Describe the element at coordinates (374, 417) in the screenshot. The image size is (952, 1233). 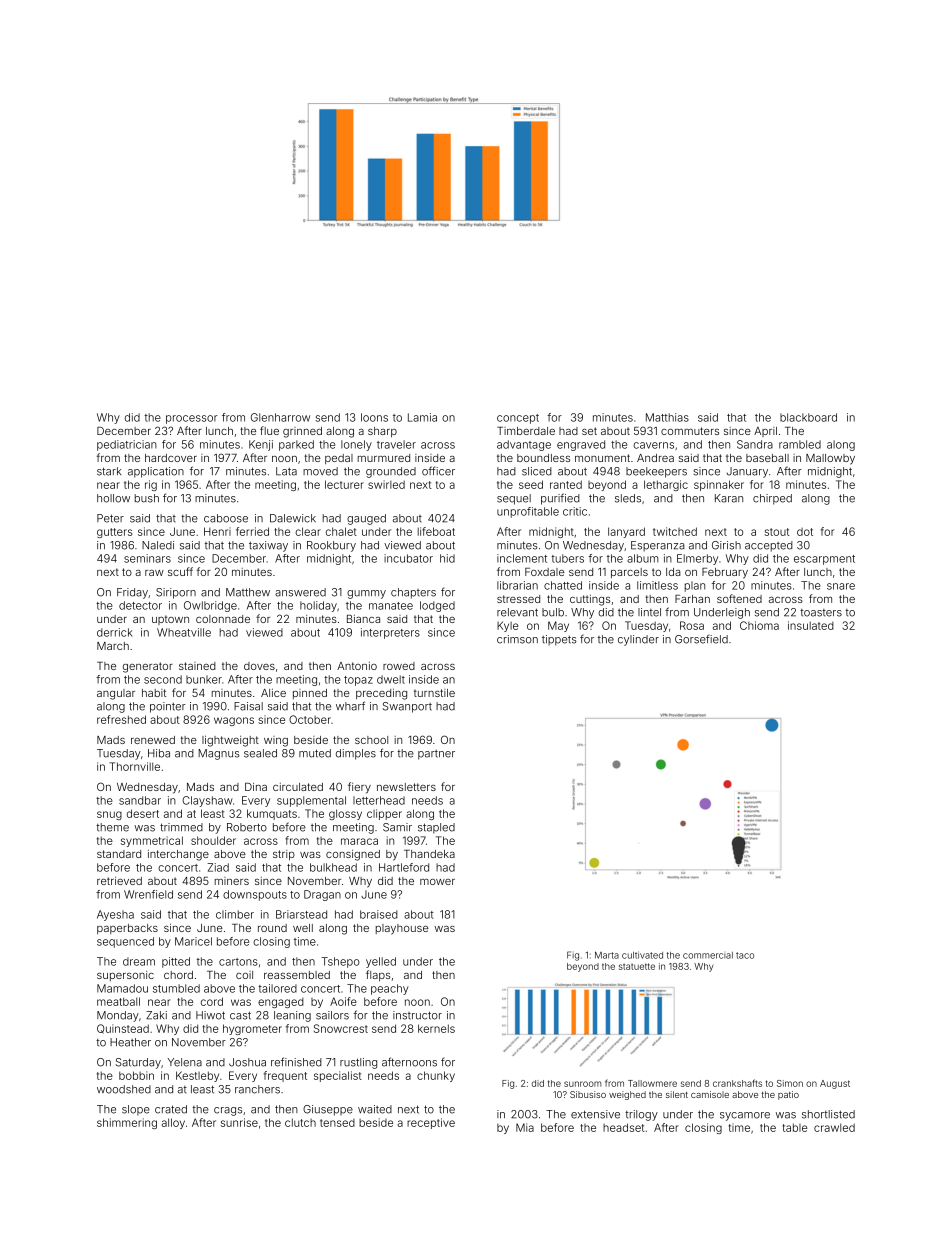
I see `loons` at that location.
